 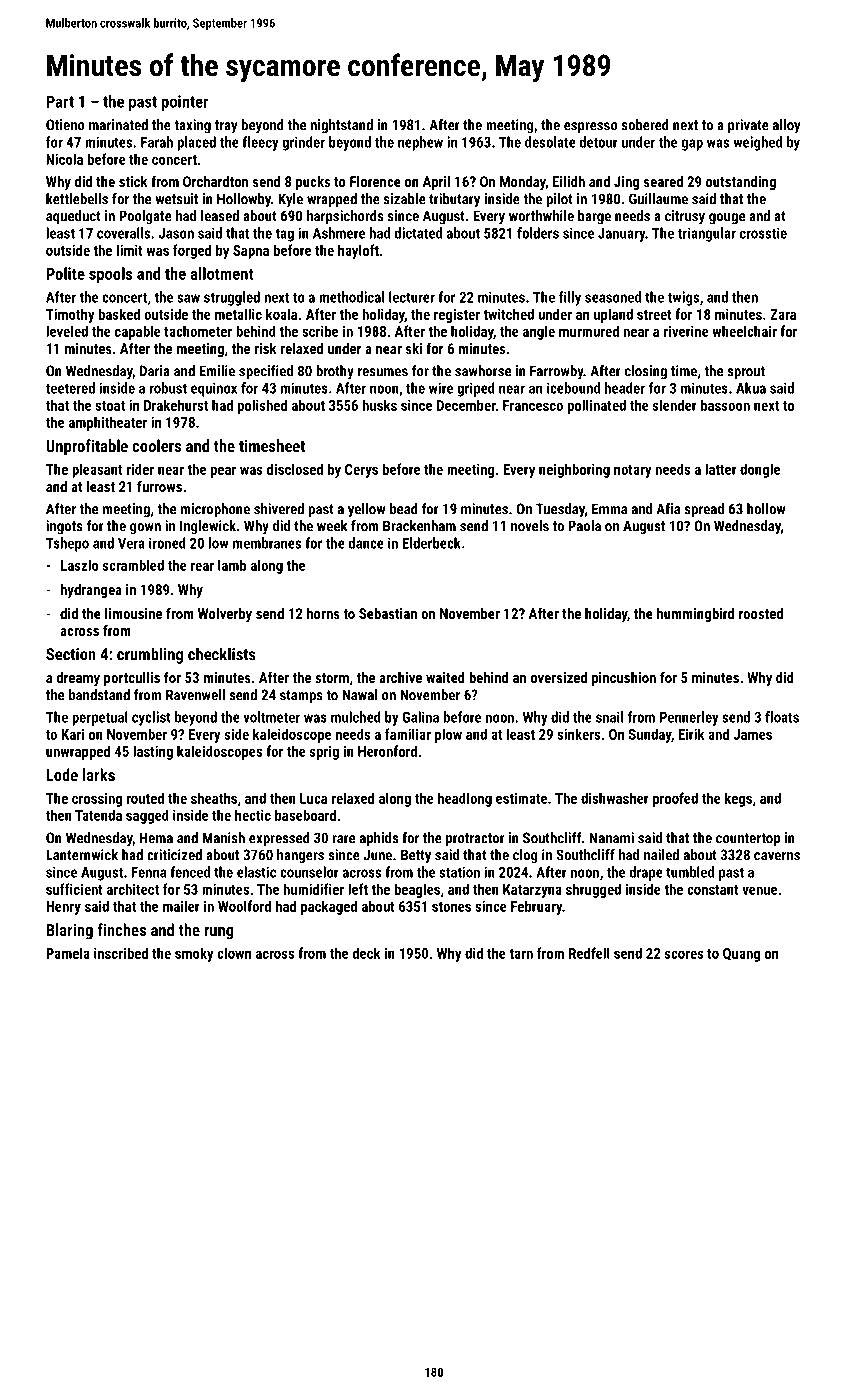 What do you see at coordinates (68, 953) in the document?
I see `Pamela` at bounding box center [68, 953].
